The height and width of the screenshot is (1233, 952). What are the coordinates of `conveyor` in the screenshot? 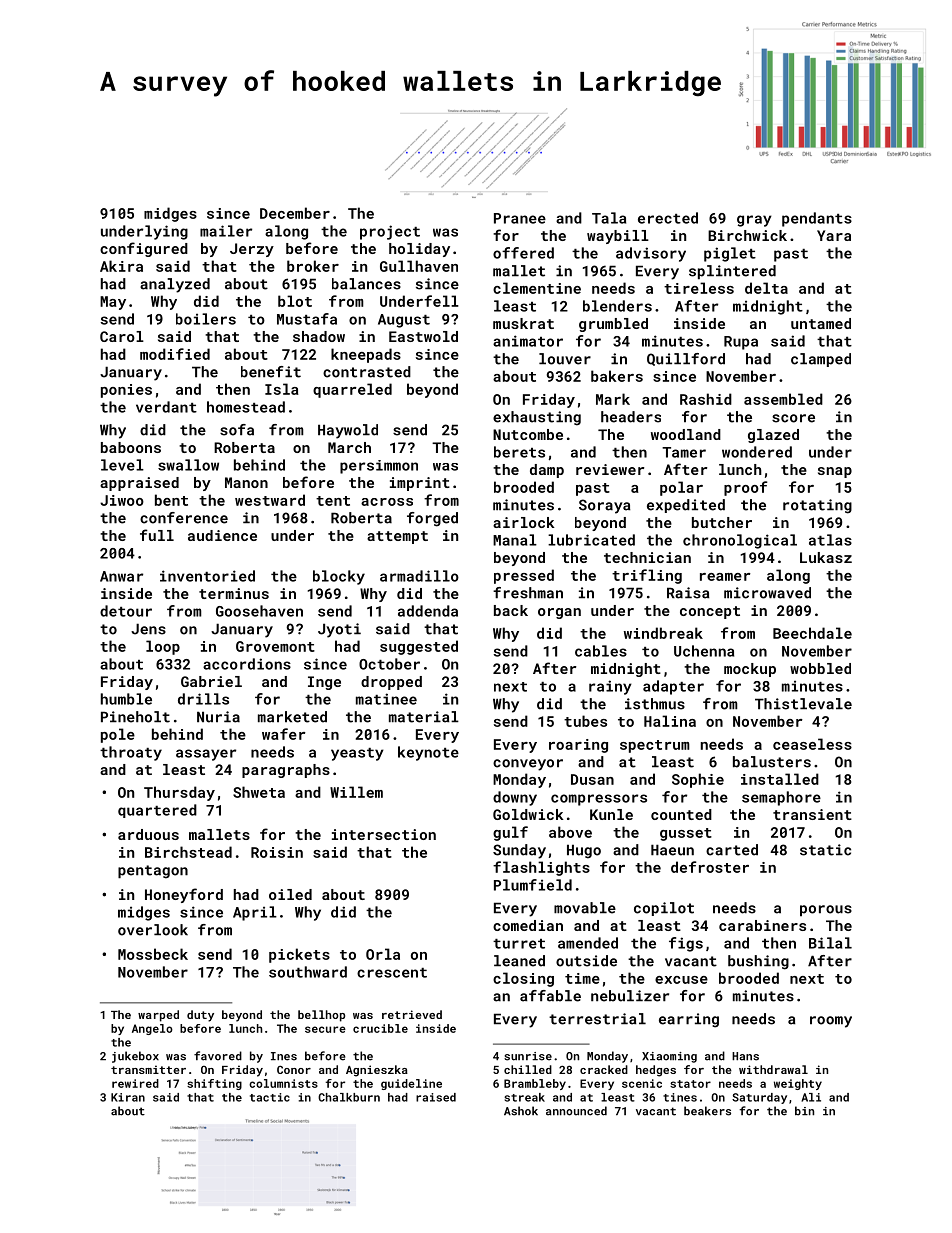 It's located at (528, 765).
